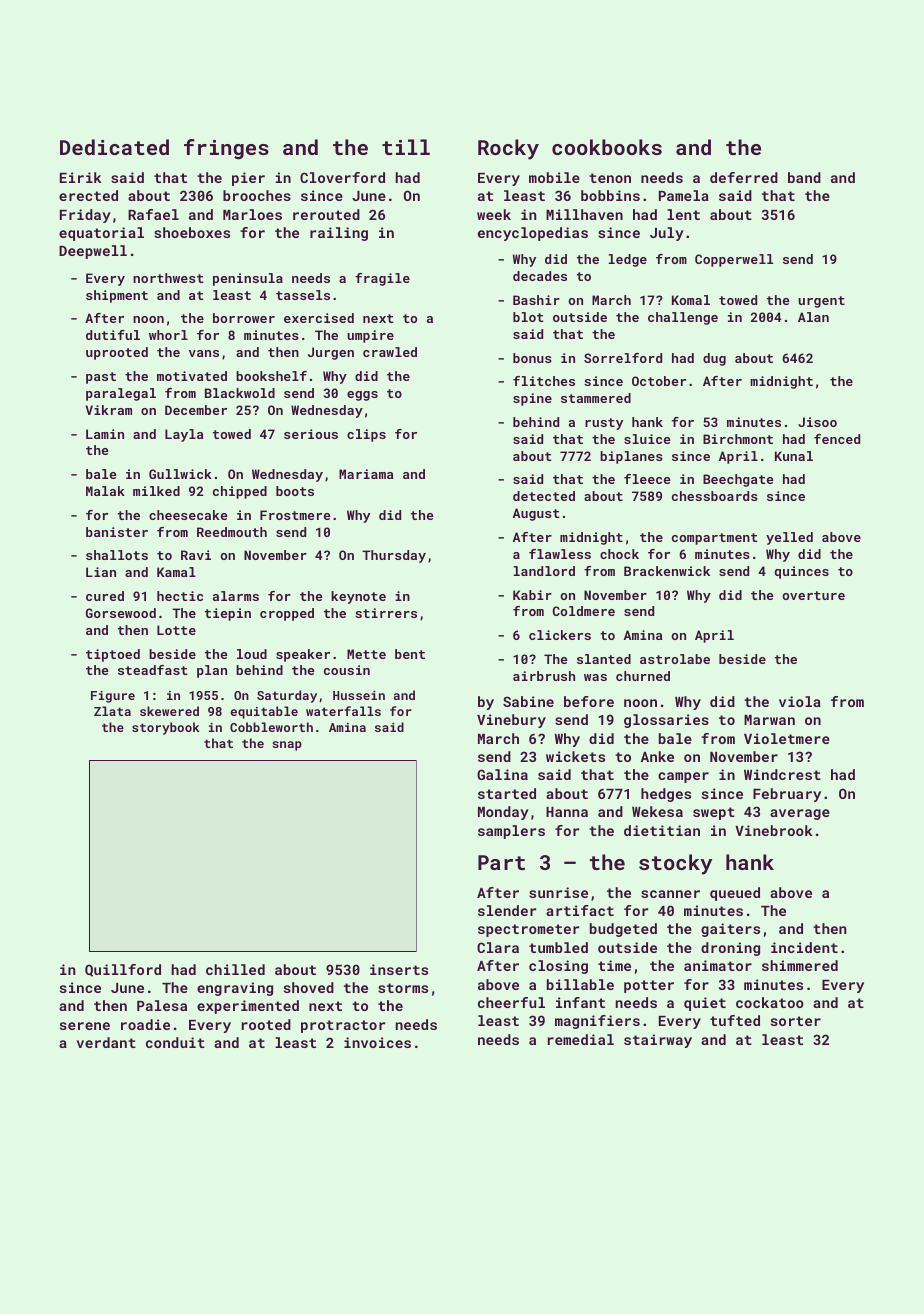 Image resolution: width=924 pixels, height=1314 pixels. What do you see at coordinates (113, 335) in the document?
I see `dutiful` at bounding box center [113, 335].
